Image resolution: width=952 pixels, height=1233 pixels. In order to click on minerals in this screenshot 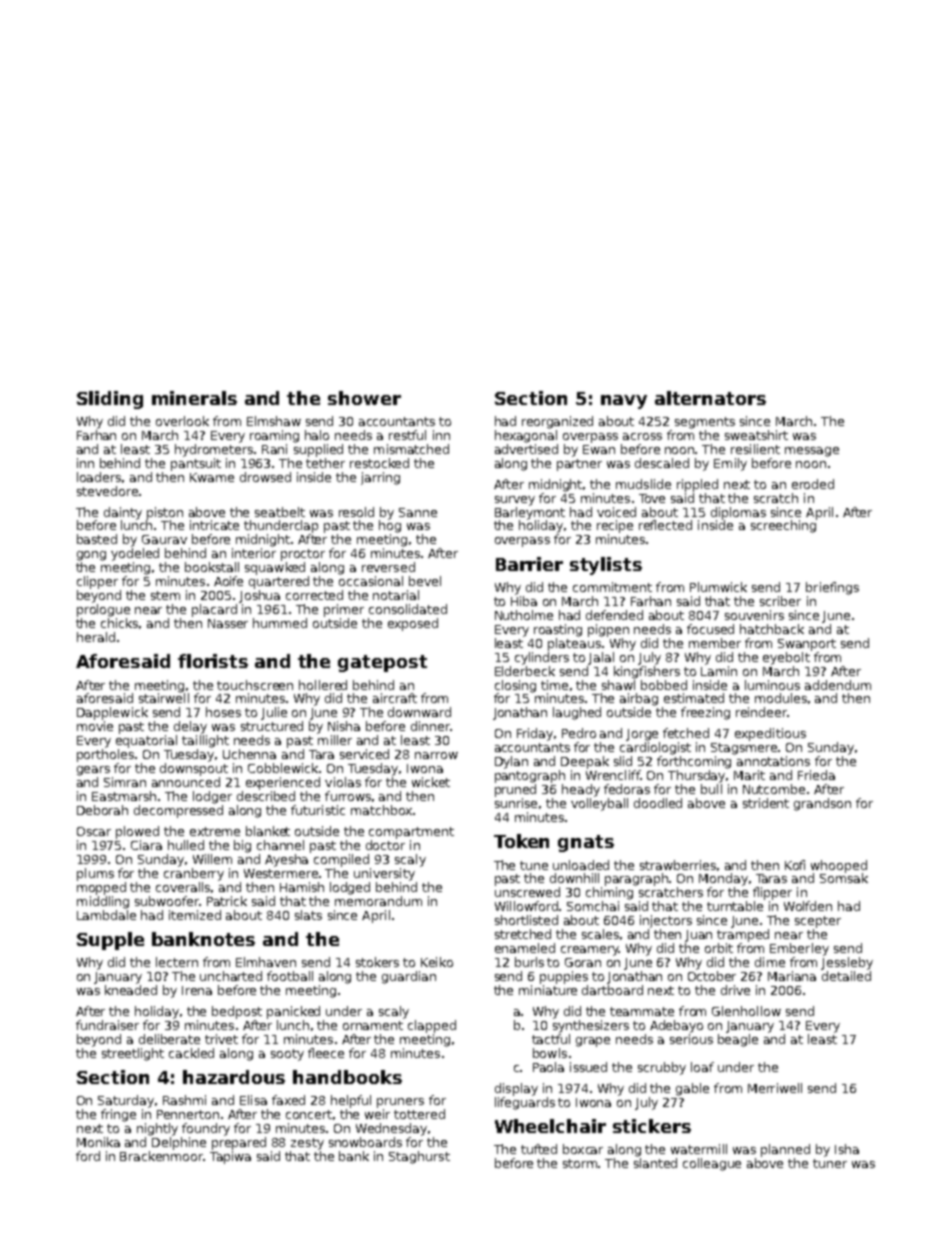, I will do `click(194, 398)`.
